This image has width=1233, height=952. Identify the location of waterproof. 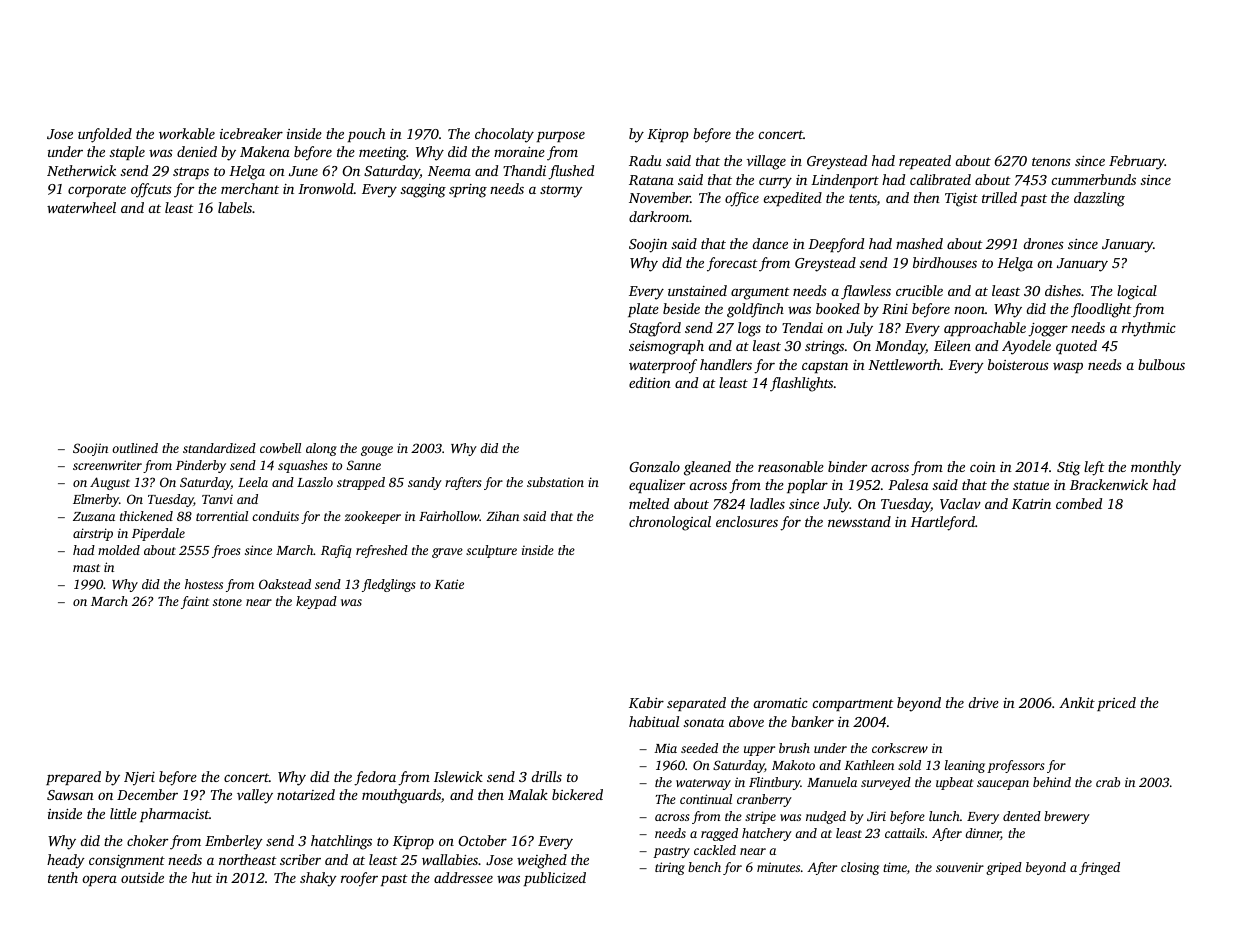
(663, 366).
